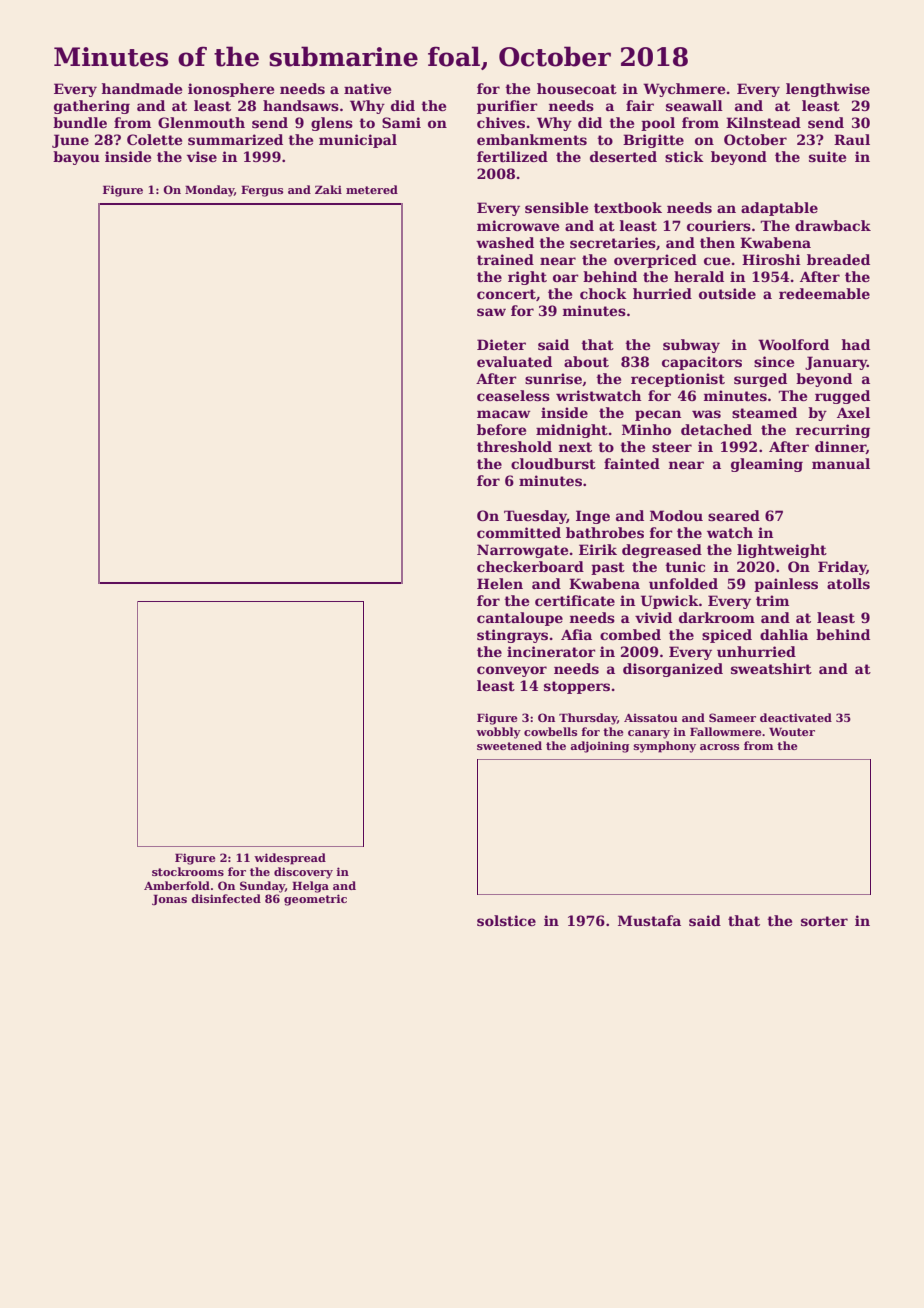 The height and width of the image is (1308, 924). What do you see at coordinates (513, 395) in the image?
I see `ceaseless` at bounding box center [513, 395].
